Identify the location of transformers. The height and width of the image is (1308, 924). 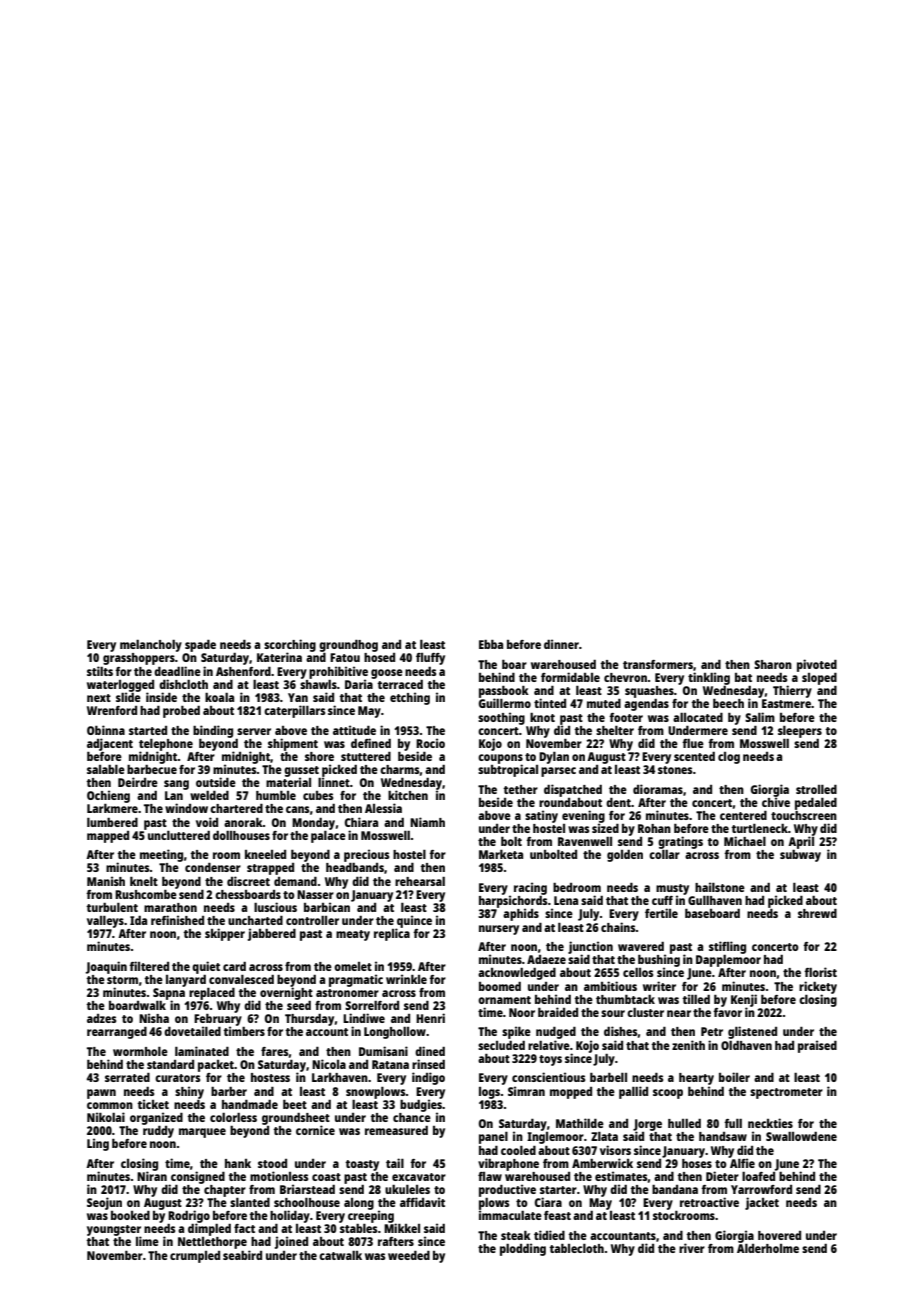
(658, 664).
